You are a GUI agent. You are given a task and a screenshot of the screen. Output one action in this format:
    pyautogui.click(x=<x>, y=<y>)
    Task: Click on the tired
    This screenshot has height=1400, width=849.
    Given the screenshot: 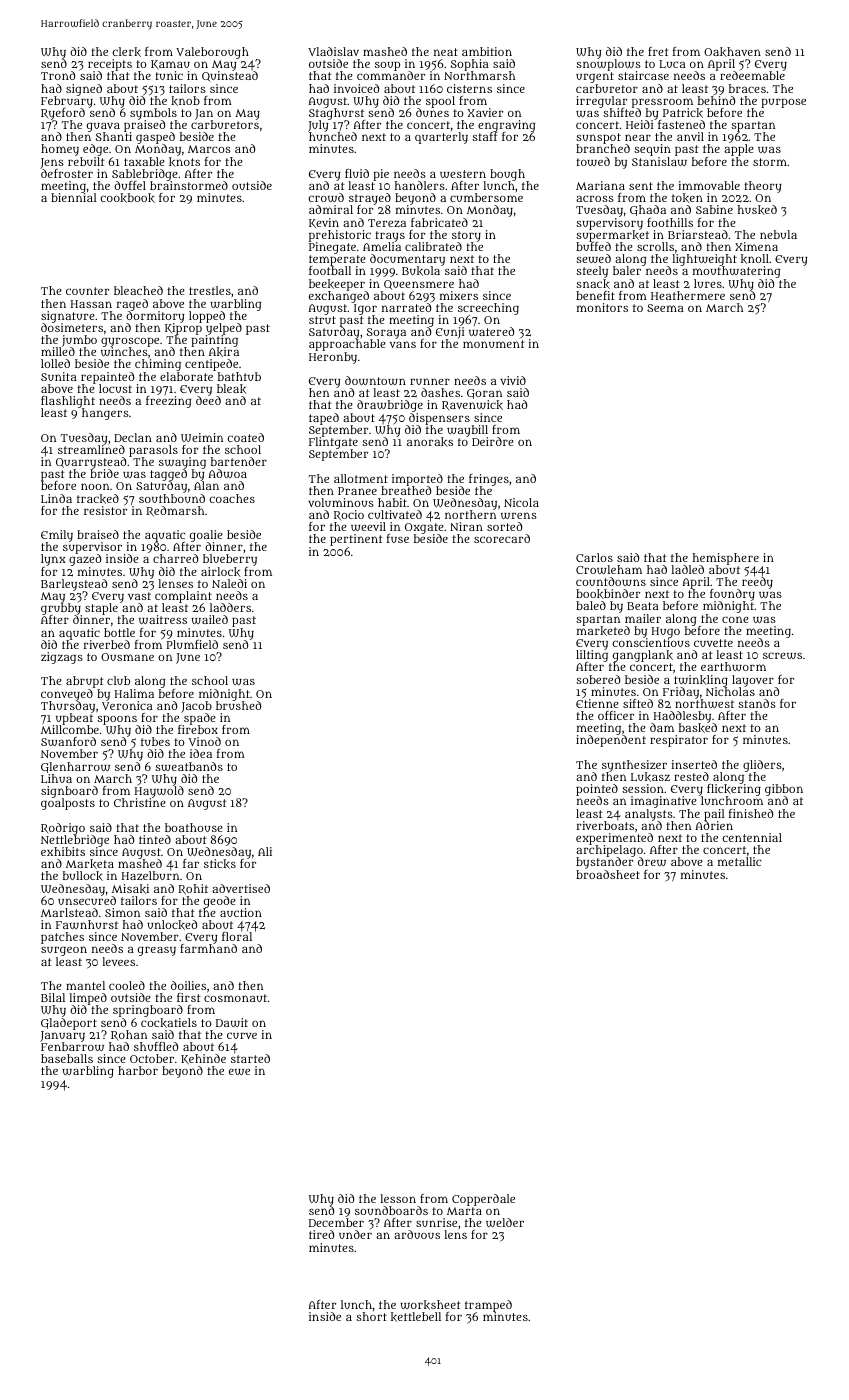 What is the action you would take?
    pyautogui.click(x=321, y=1234)
